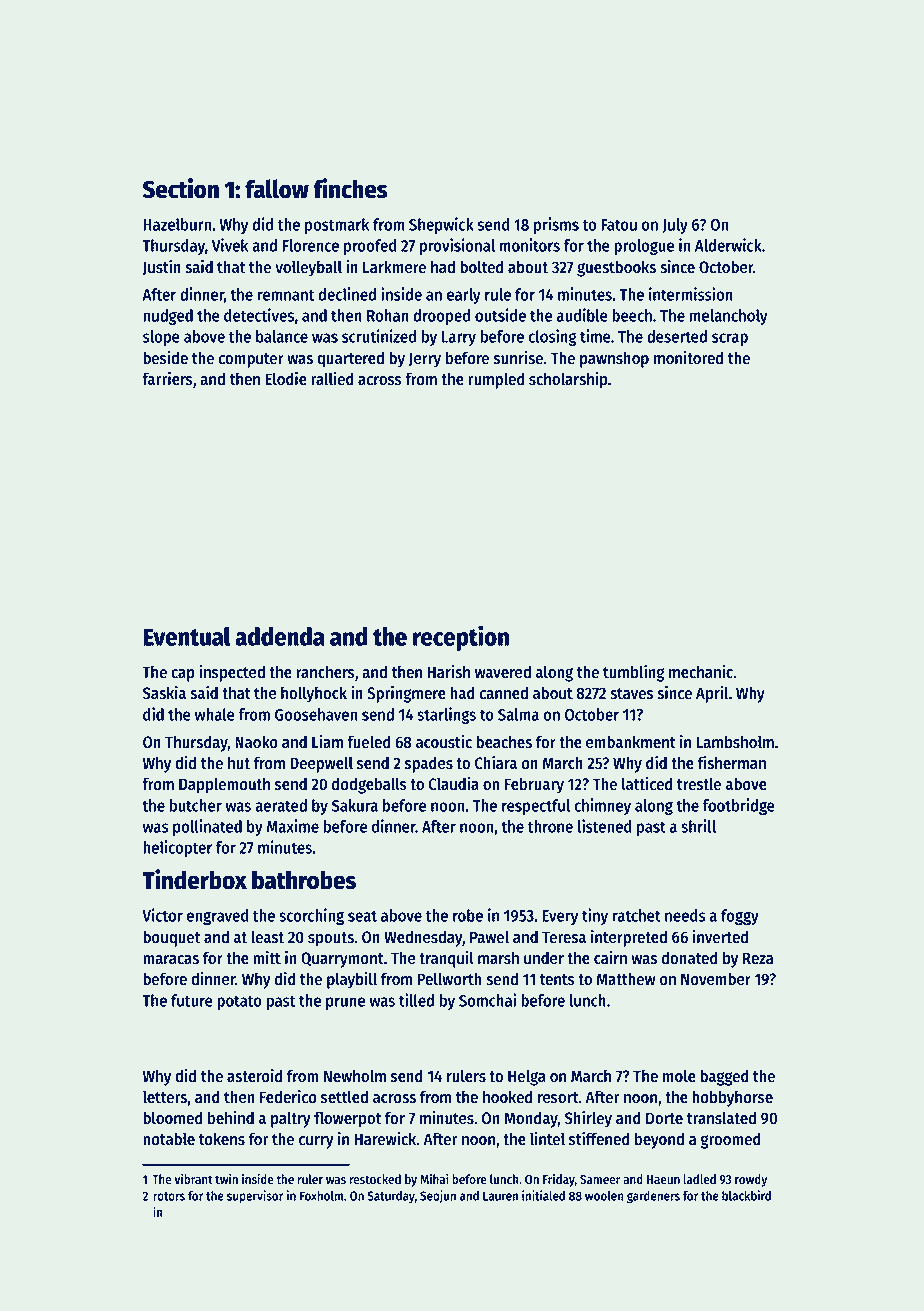 Image resolution: width=924 pixels, height=1311 pixels. I want to click on blackbird, so click(746, 1195).
